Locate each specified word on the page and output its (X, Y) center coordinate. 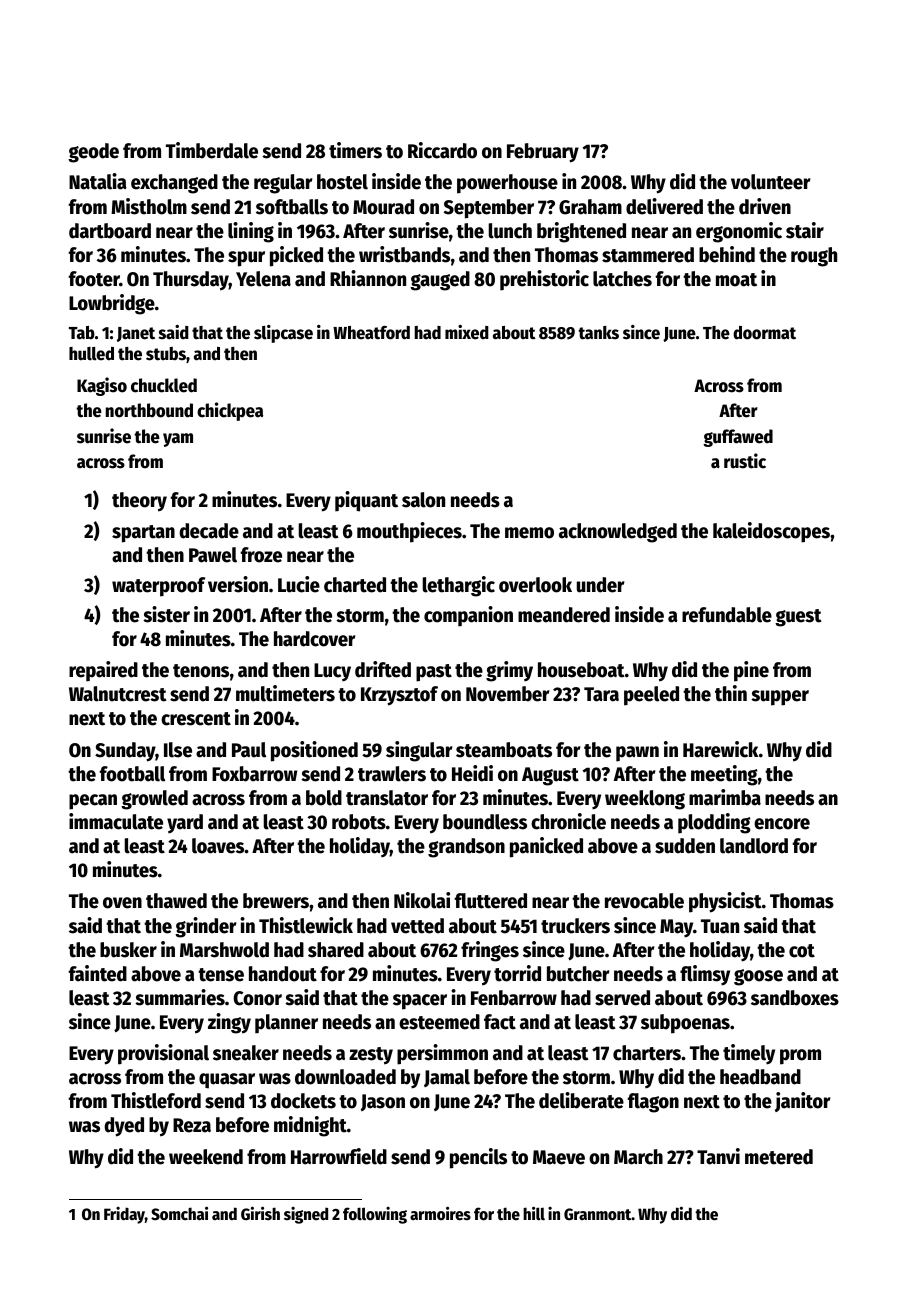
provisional (163, 1054)
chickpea (230, 411)
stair (805, 230)
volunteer (770, 182)
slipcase (283, 334)
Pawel (213, 555)
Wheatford (371, 333)
